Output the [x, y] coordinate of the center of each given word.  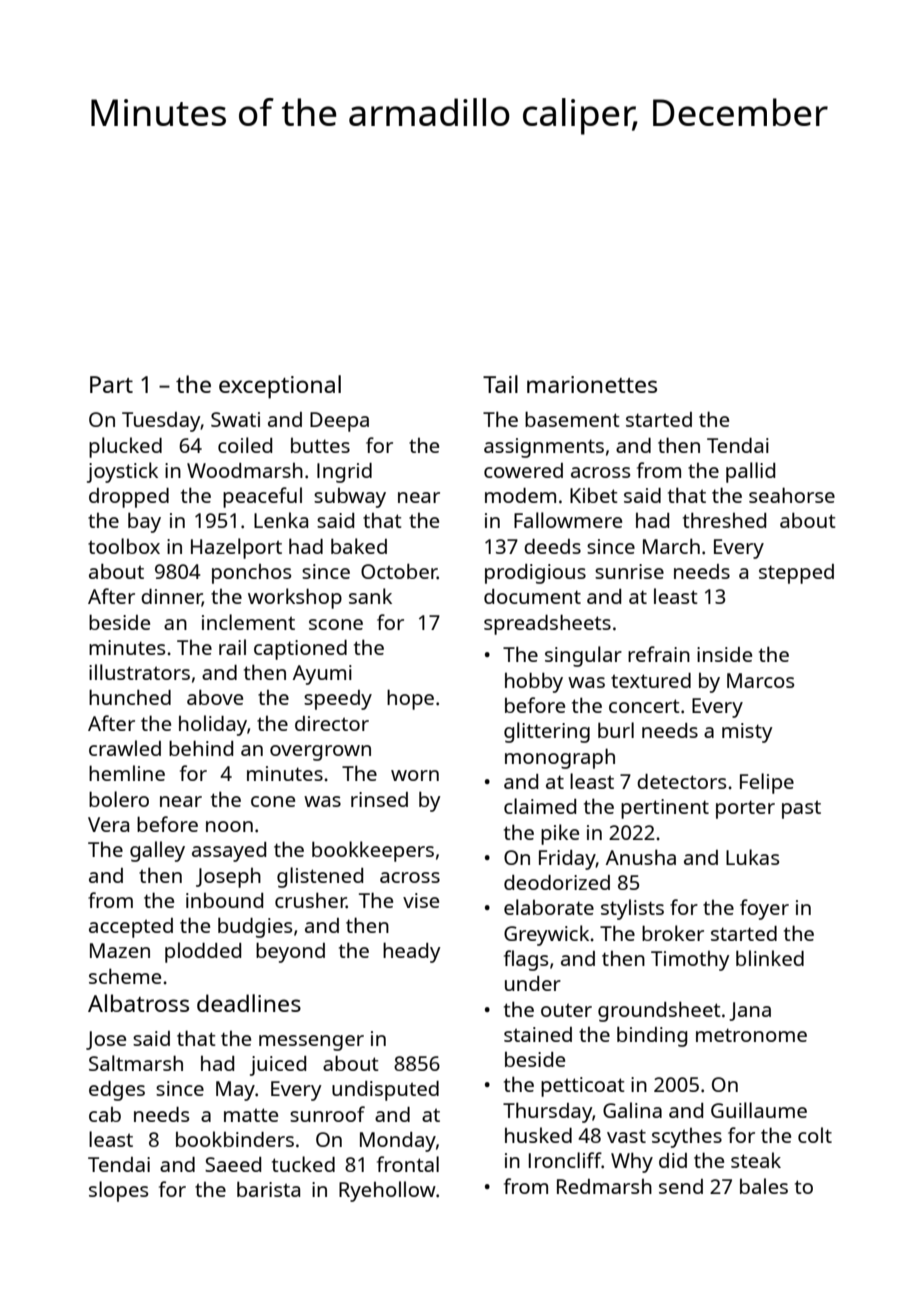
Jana [750, 1011]
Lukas [752, 857]
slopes [118, 1191]
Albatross [138, 1003]
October [399, 571]
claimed [540, 806]
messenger [311, 1043]
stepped [796, 574]
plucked [125, 447]
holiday [213, 725]
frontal [408, 1164]
